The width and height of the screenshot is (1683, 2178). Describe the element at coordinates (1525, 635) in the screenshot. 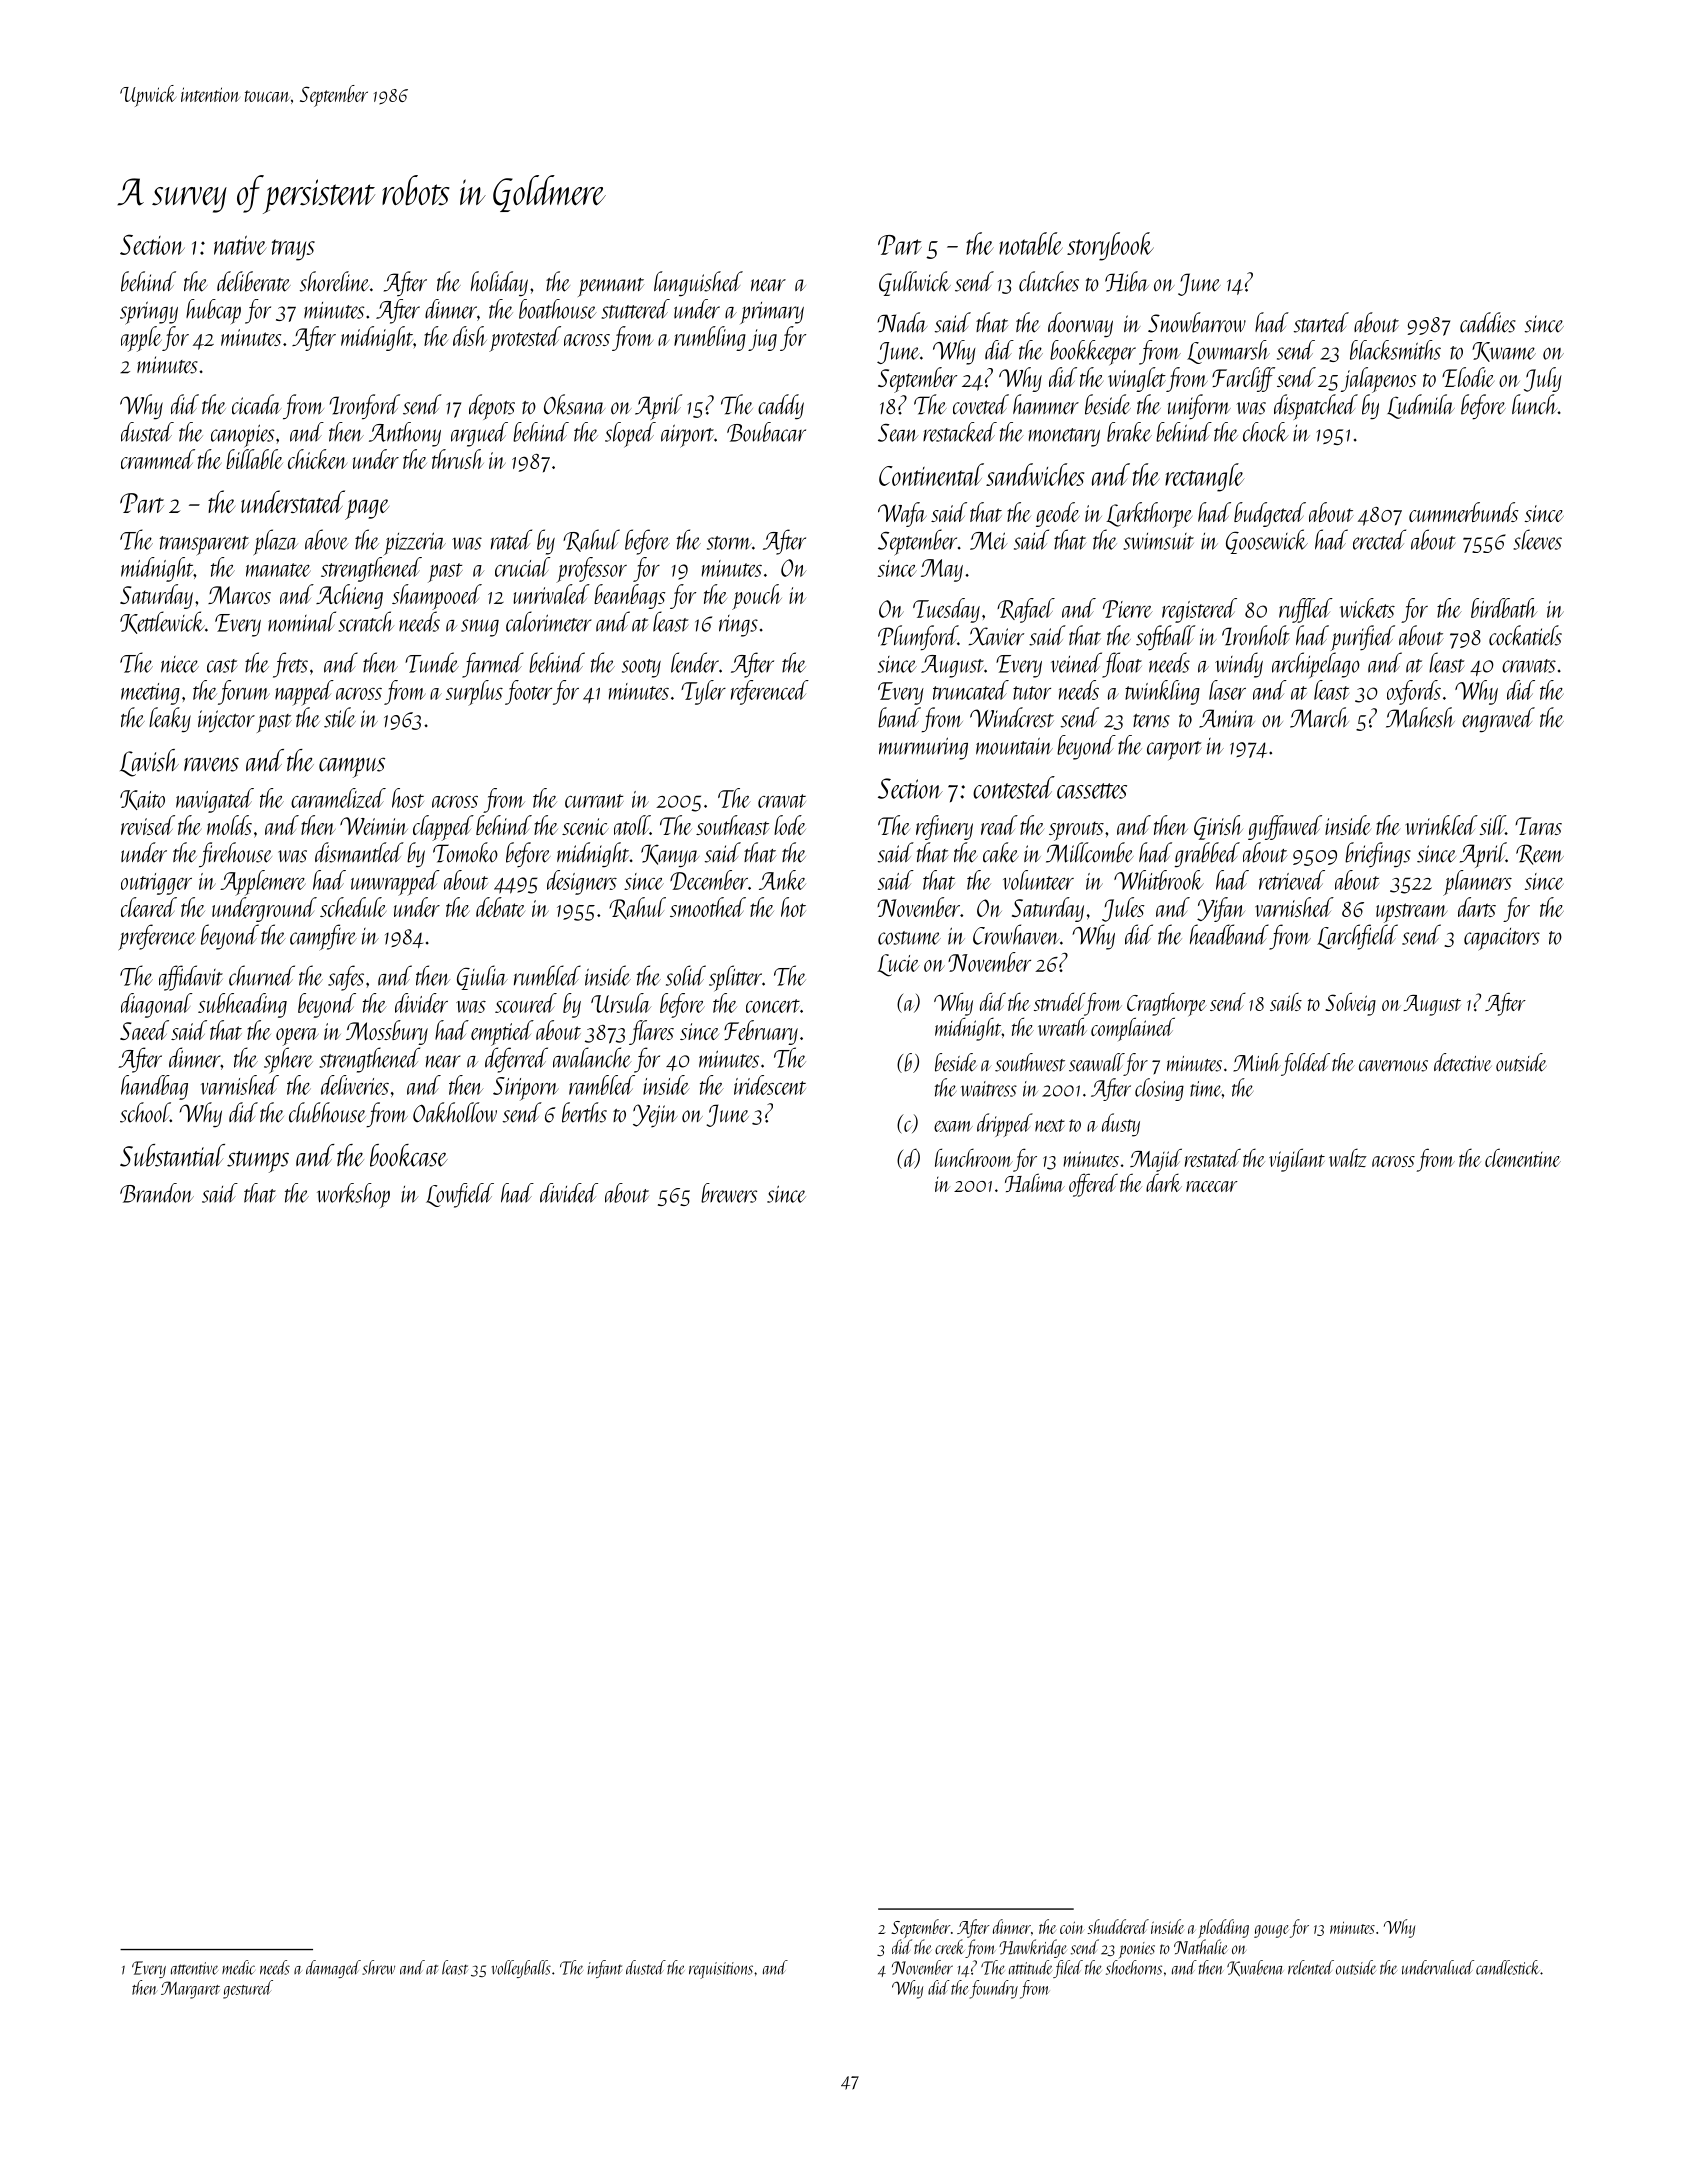

I see `cockatiels` at that location.
